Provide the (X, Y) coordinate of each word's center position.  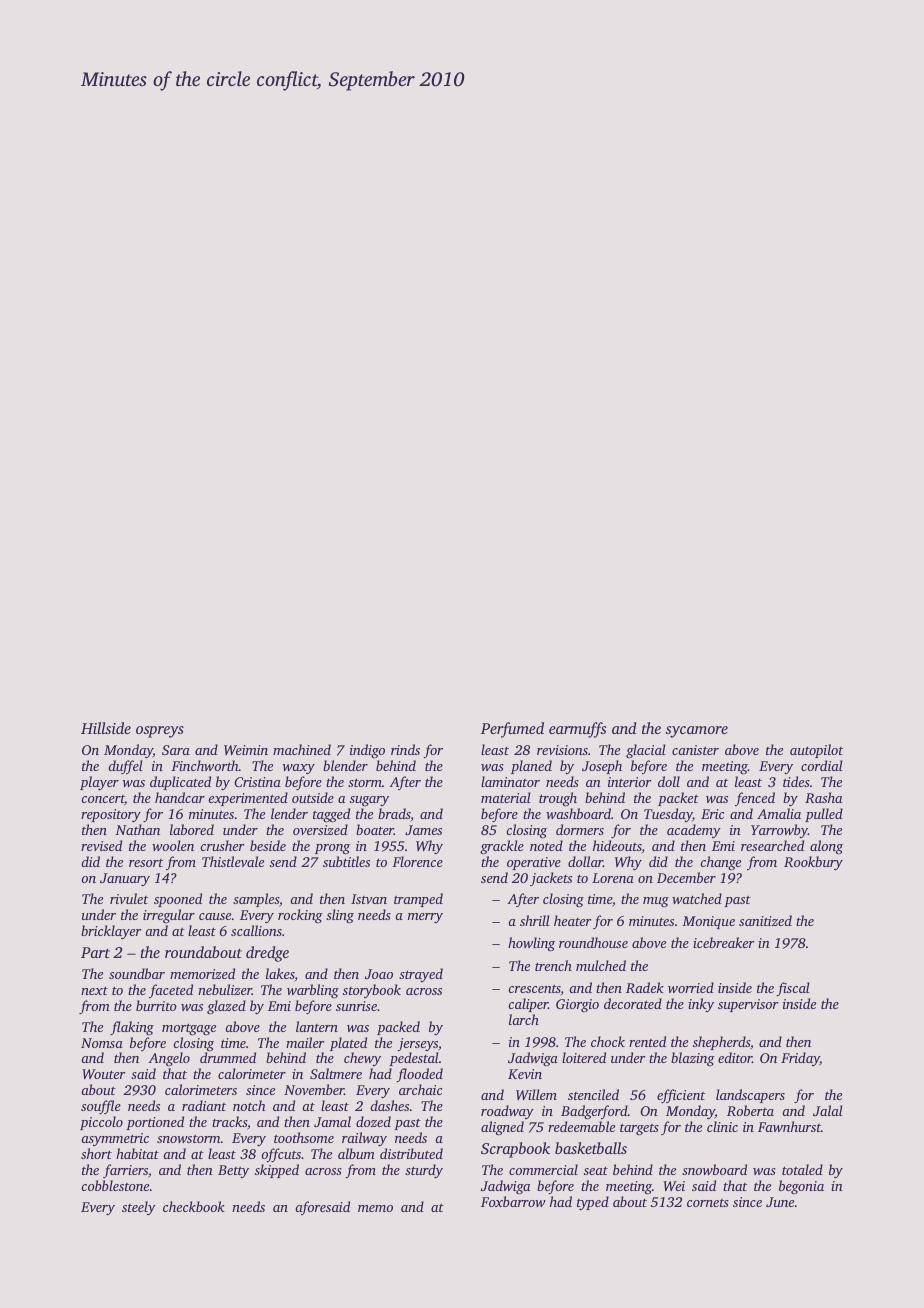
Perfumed (512, 730)
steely (139, 1208)
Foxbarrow (513, 1201)
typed (593, 1203)
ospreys (160, 732)
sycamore (696, 732)
